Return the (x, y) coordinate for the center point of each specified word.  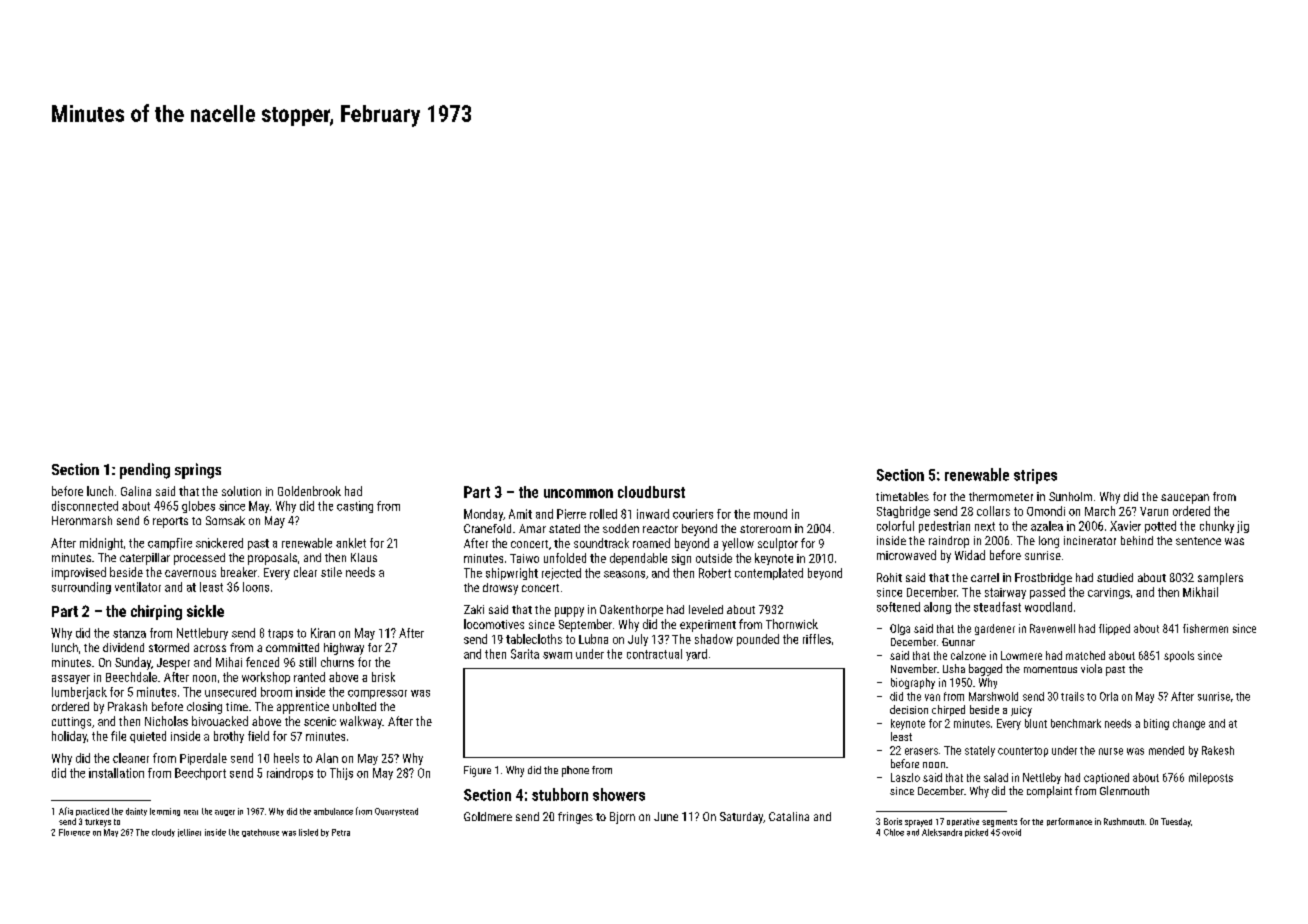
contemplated (769, 574)
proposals (272, 559)
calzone (968, 655)
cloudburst (651, 492)
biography (913, 683)
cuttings (71, 723)
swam (557, 655)
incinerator (1090, 540)
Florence (74, 832)
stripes (1035, 476)
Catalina (789, 816)
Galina (136, 491)
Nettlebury (202, 634)
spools (1179, 656)
